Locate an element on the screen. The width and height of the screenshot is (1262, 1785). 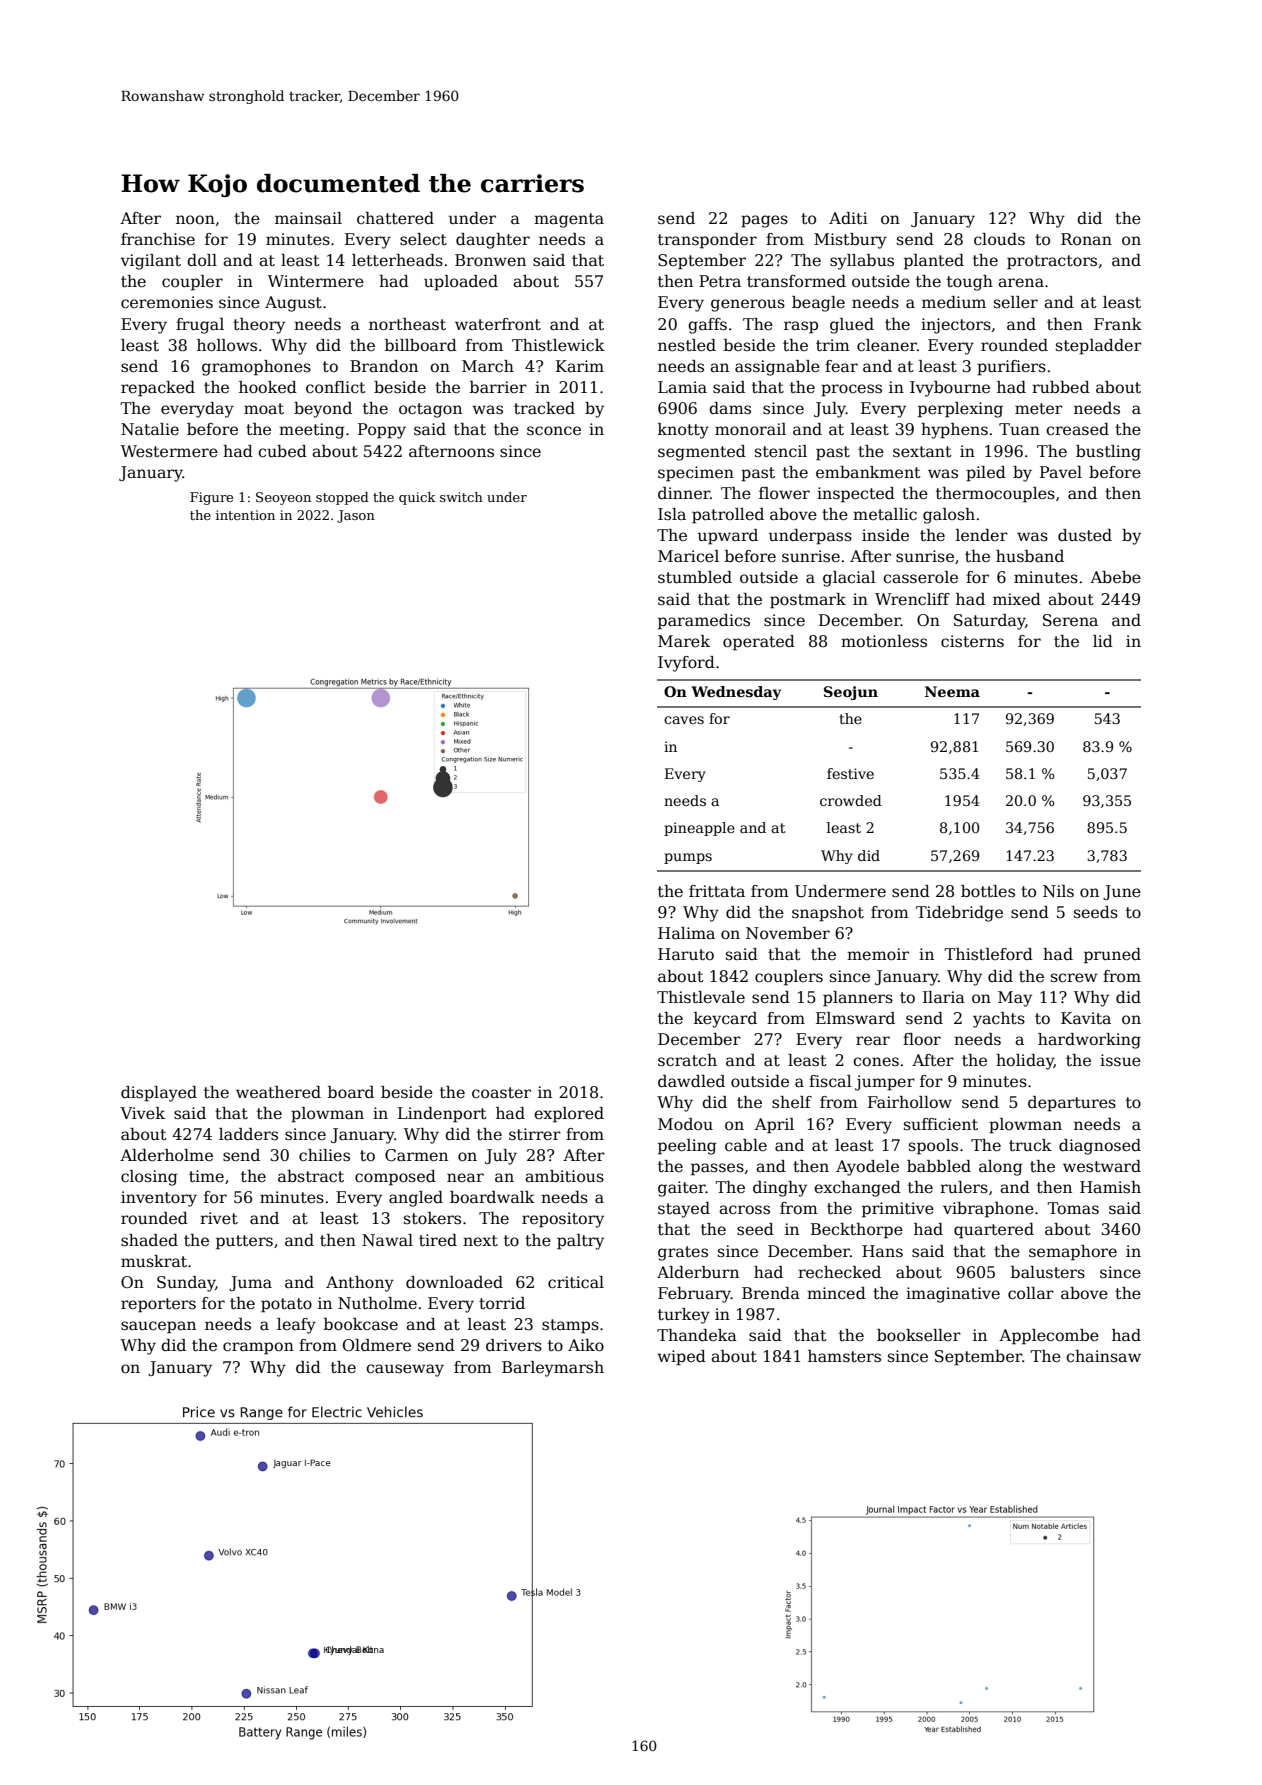
bustling is located at coordinates (1108, 453).
